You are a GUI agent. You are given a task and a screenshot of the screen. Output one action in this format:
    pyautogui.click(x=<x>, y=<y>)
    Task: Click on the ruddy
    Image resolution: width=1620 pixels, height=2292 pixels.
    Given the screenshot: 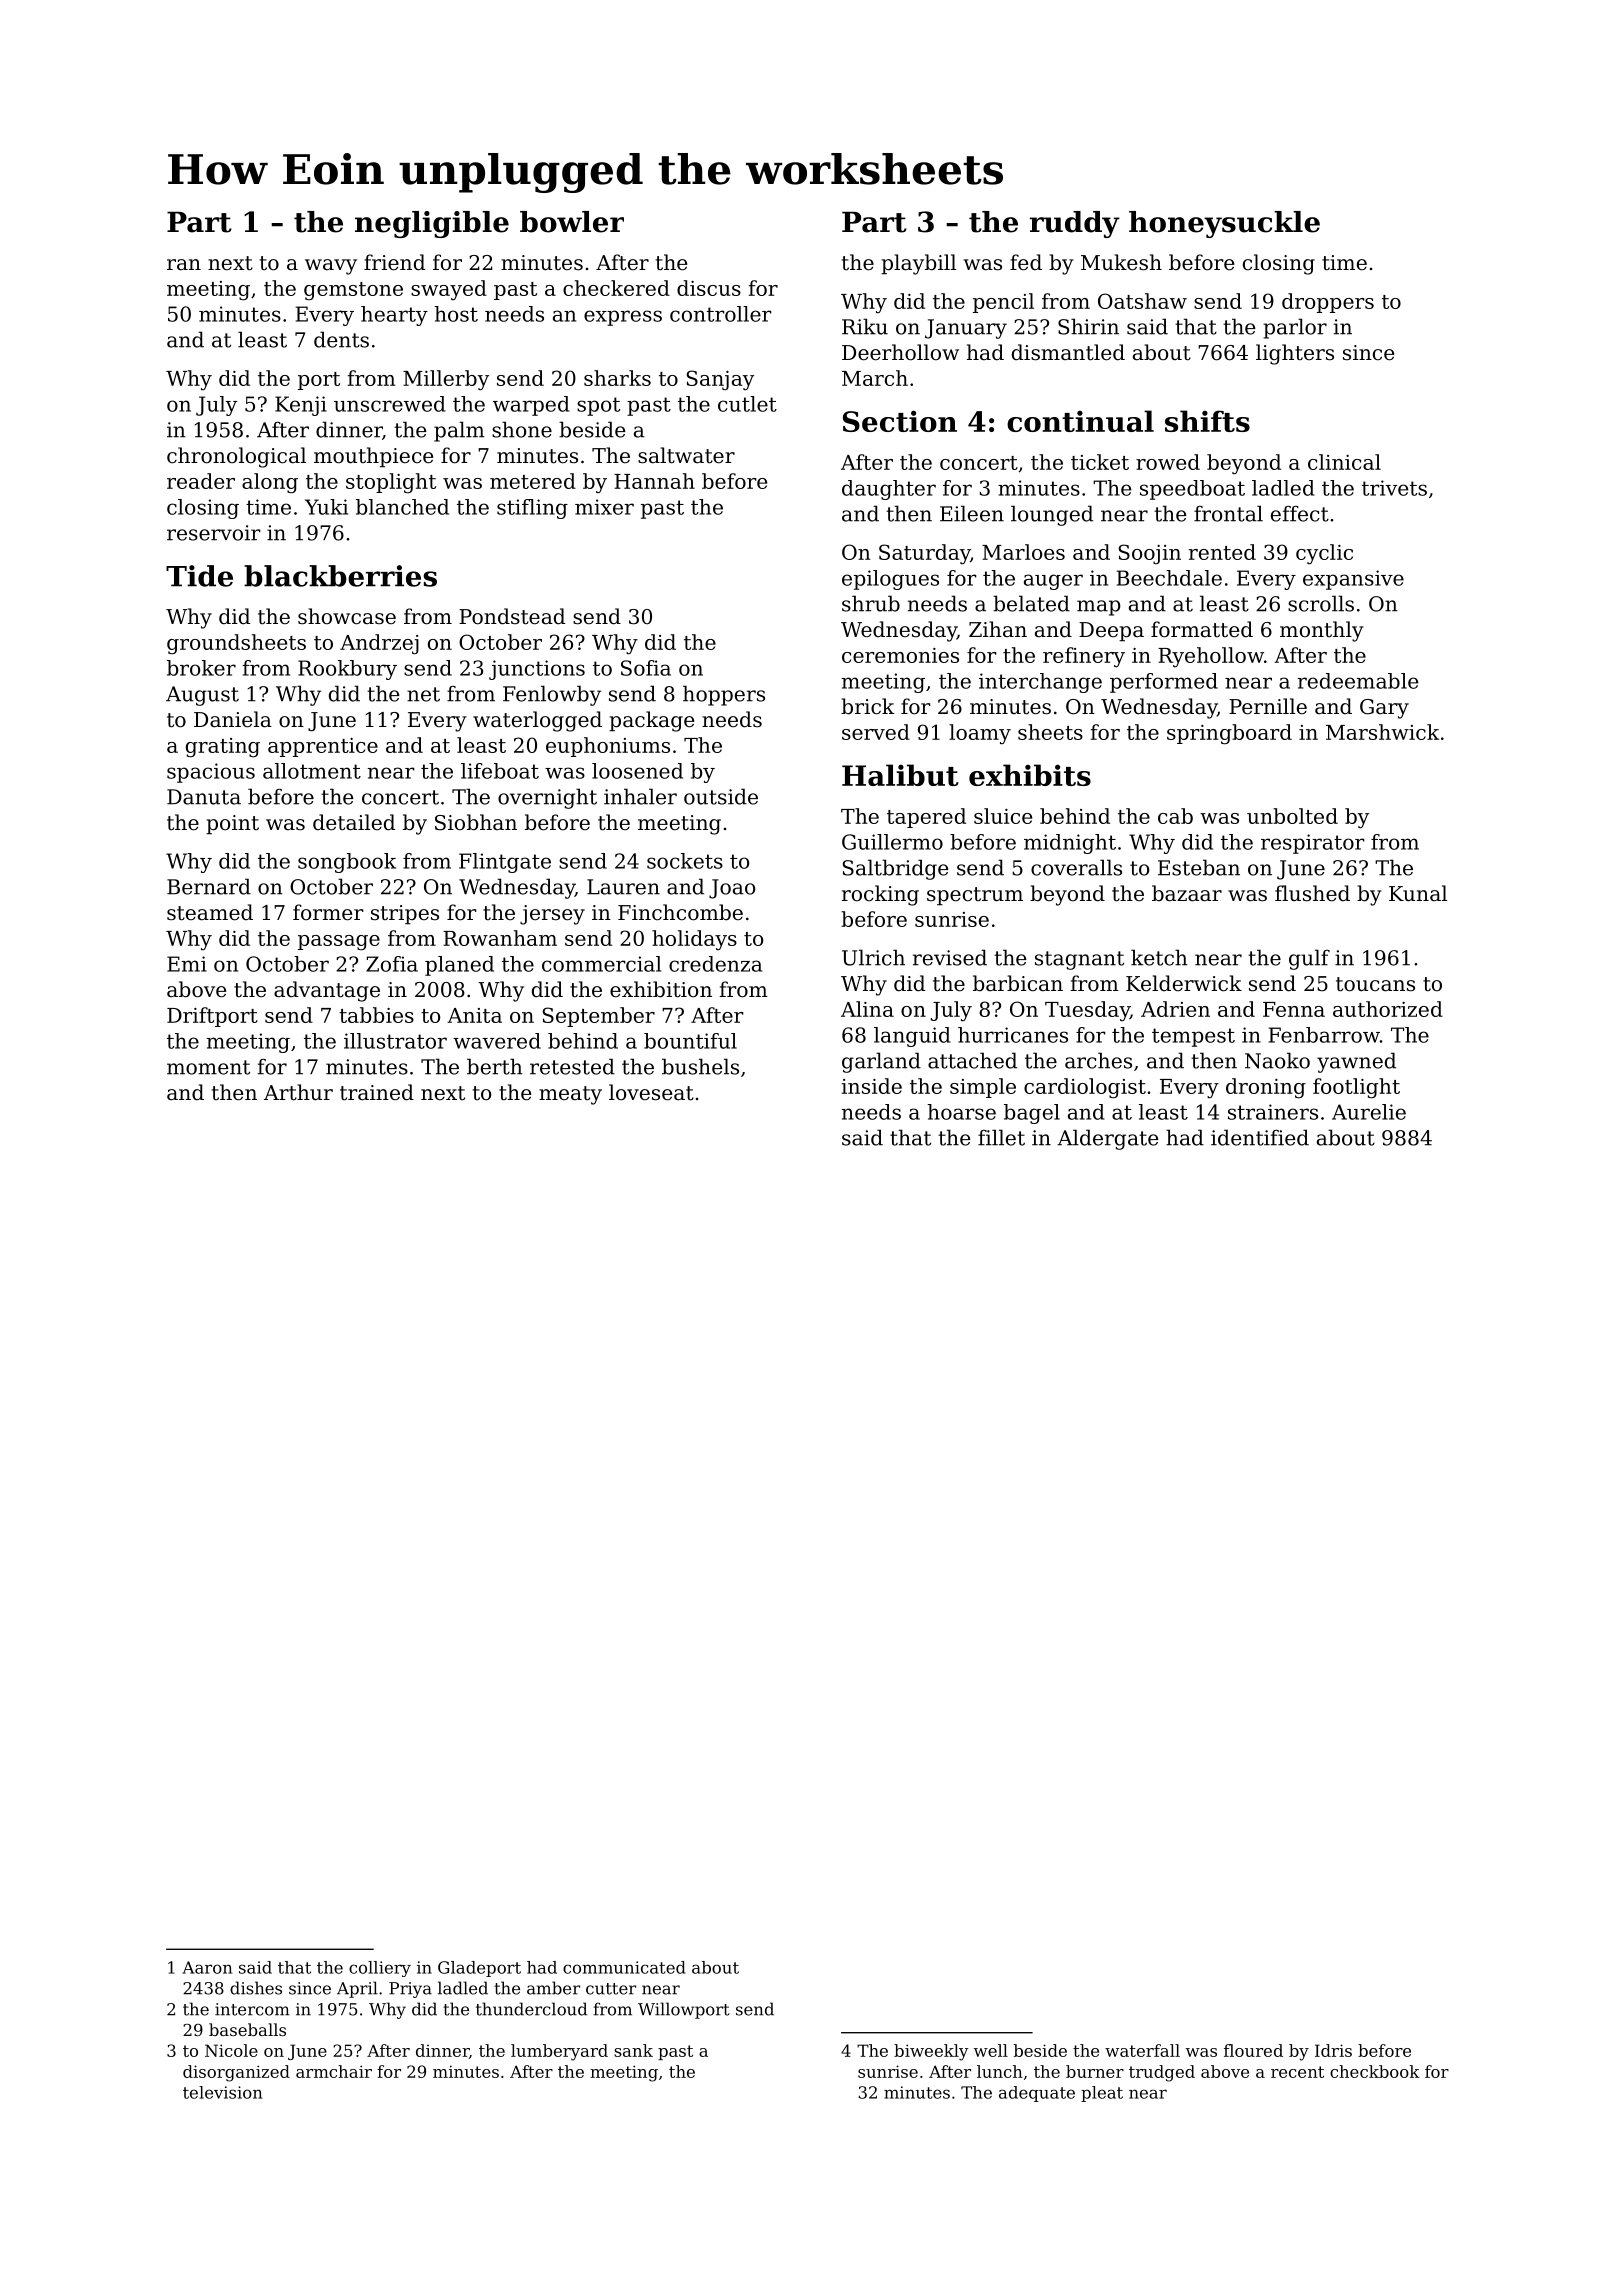 What is the action you would take?
    pyautogui.click(x=1075, y=224)
